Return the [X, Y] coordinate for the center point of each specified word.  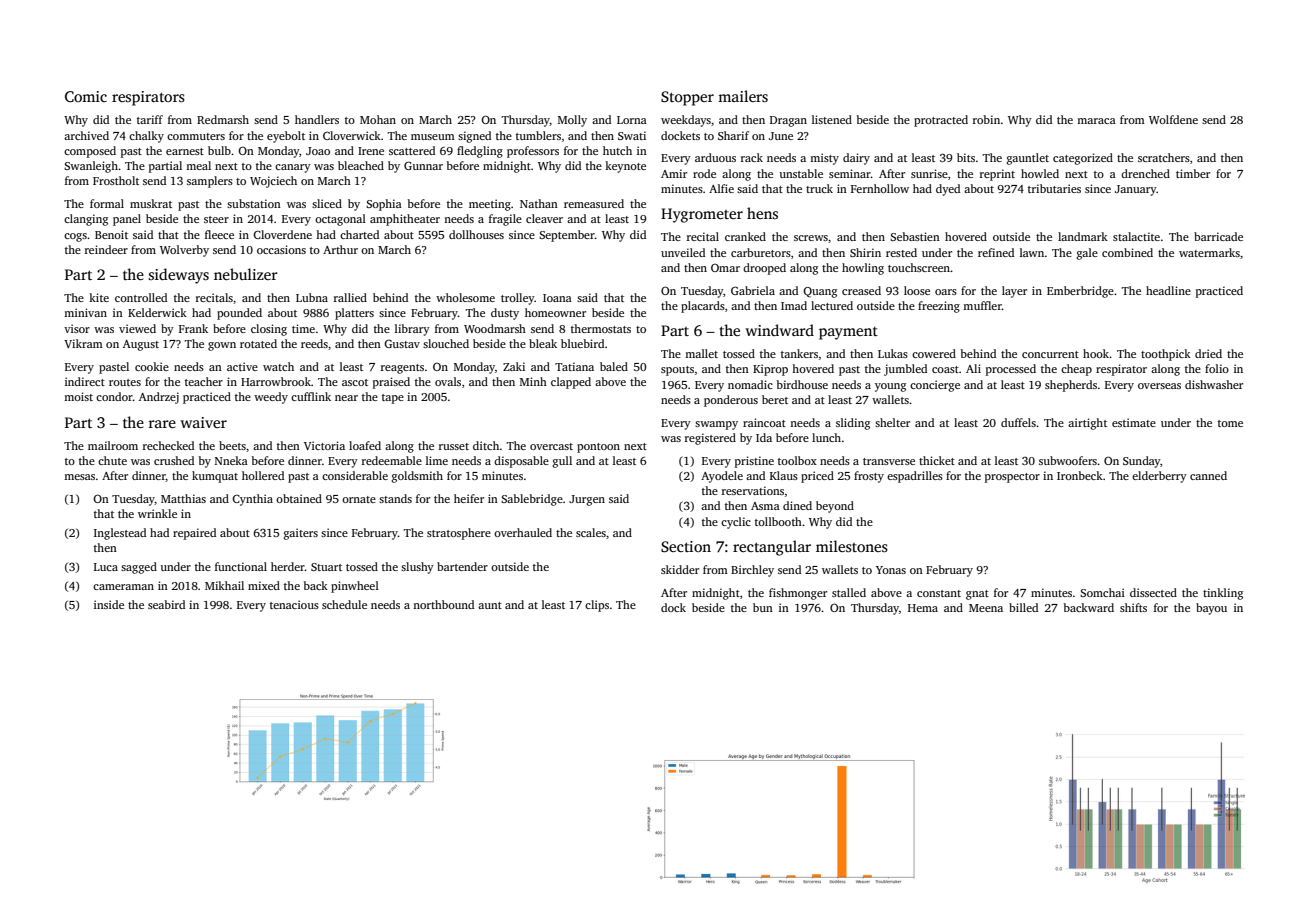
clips [597, 606]
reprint [997, 175]
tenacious [294, 604]
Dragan [788, 121]
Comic [86, 96]
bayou [1211, 609]
